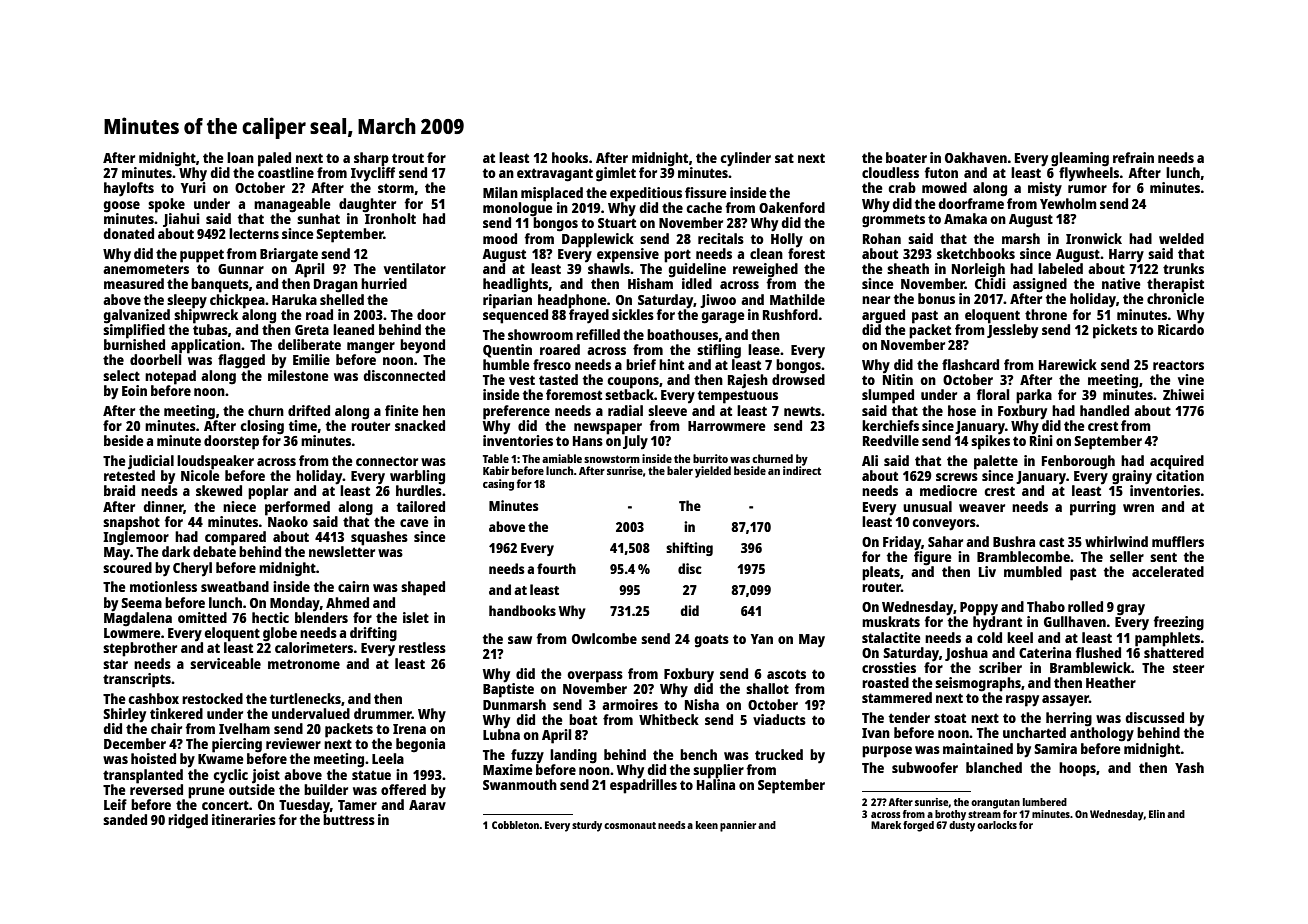  Describe the element at coordinates (373, 174) in the screenshot. I see `Ivycliff` at that location.
